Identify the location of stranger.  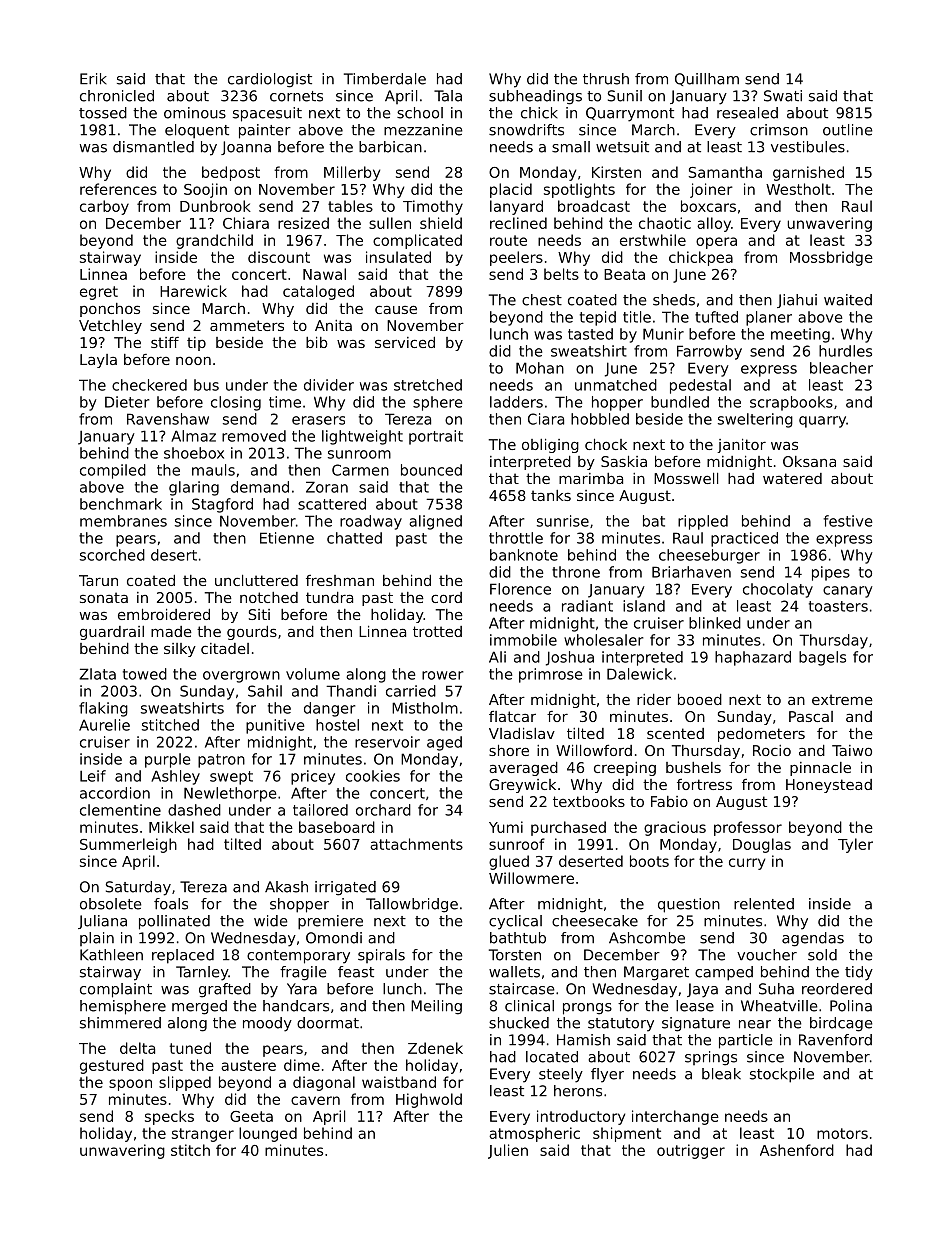
(203, 1135).
